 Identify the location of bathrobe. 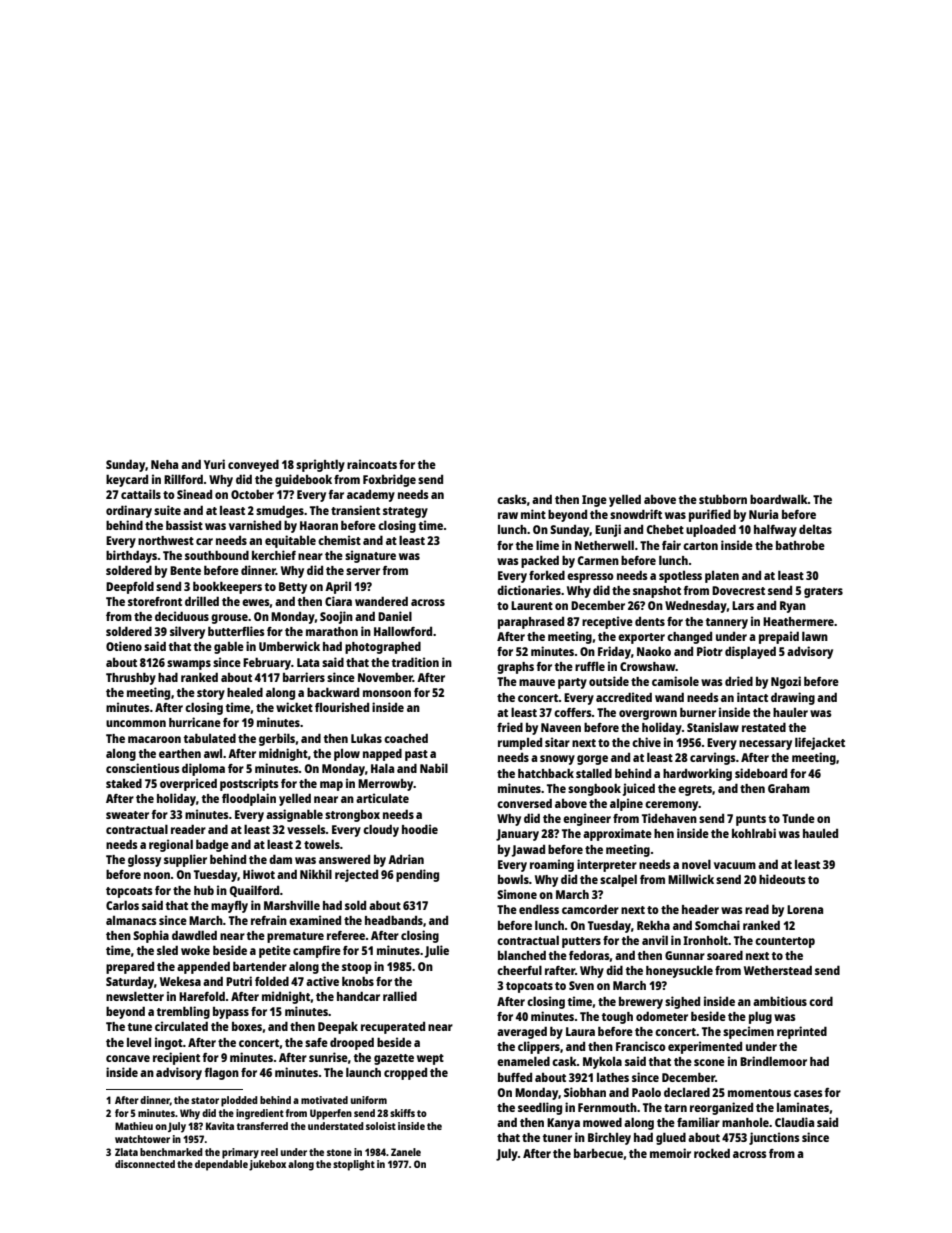
(800, 545).
